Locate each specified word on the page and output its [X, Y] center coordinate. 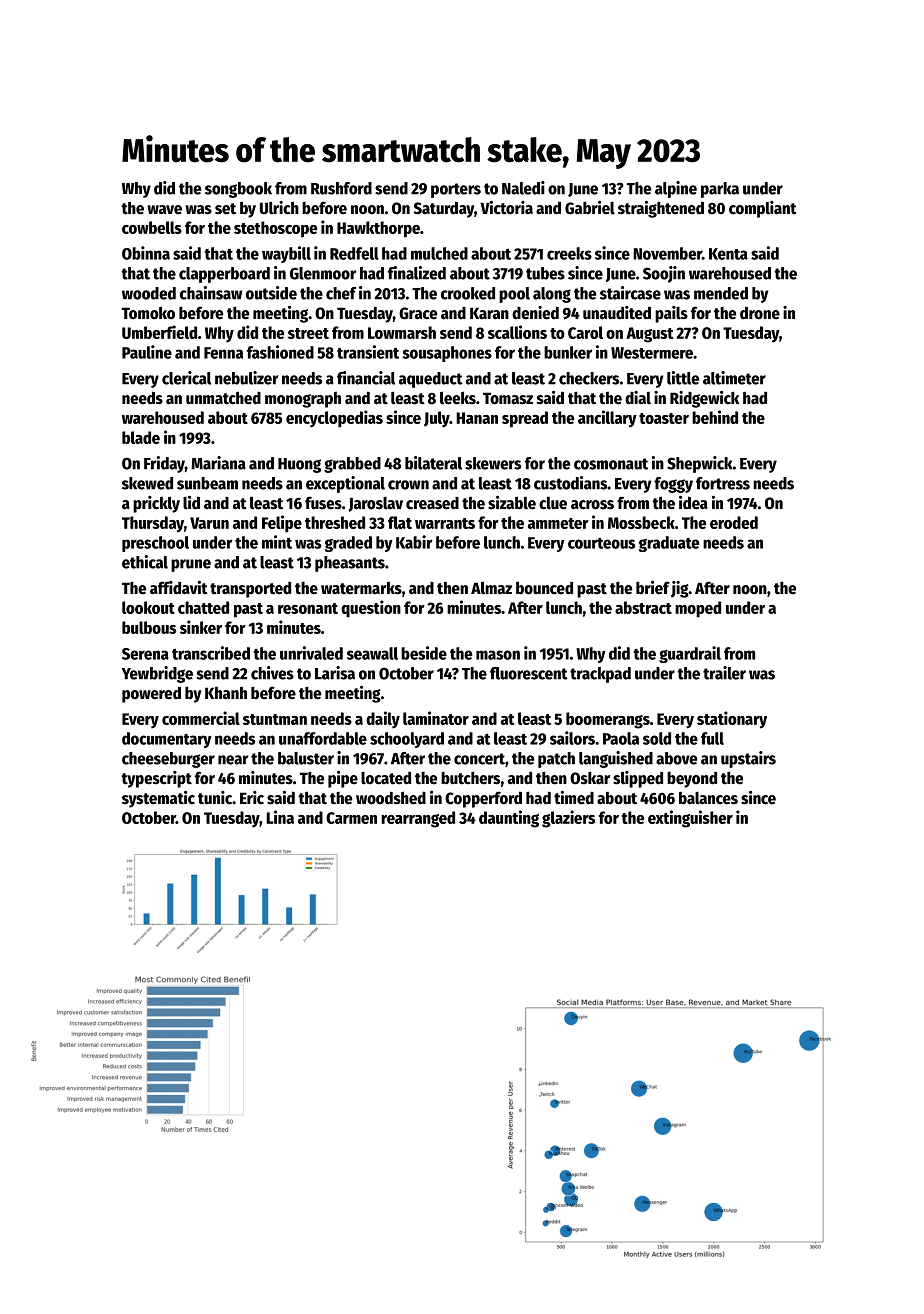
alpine [676, 189]
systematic [158, 799]
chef [341, 293]
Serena [145, 654]
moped [698, 609]
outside [271, 293]
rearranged [418, 819]
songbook [238, 190]
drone [760, 313]
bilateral [433, 463]
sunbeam [207, 483]
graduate [669, 544]
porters [456, 190]
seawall [372, 653]
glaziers [568, 819]
